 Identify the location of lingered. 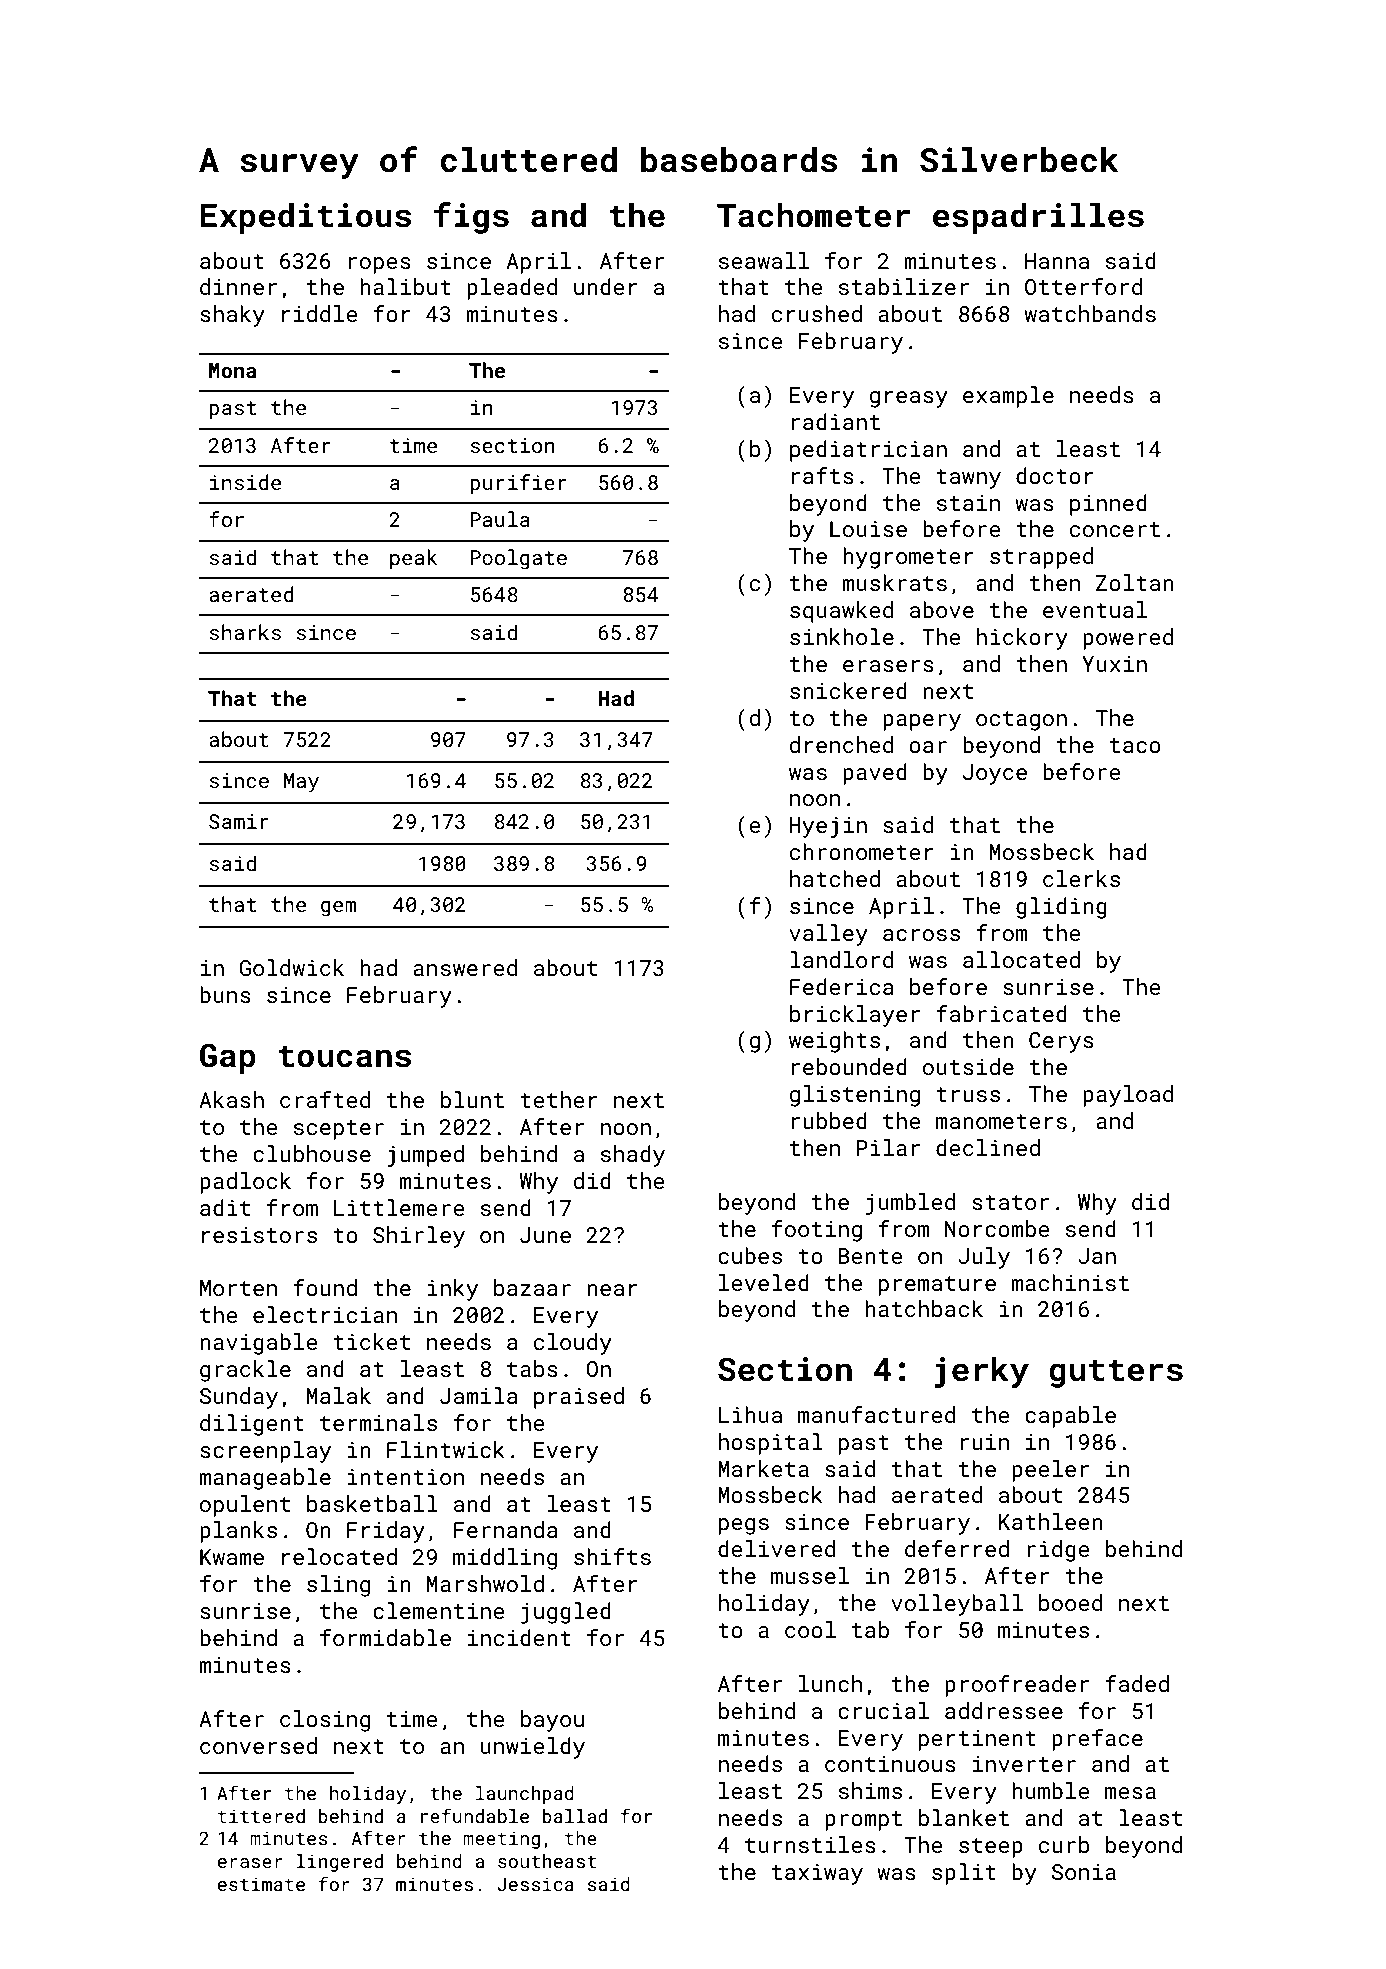
(339, 1863).
